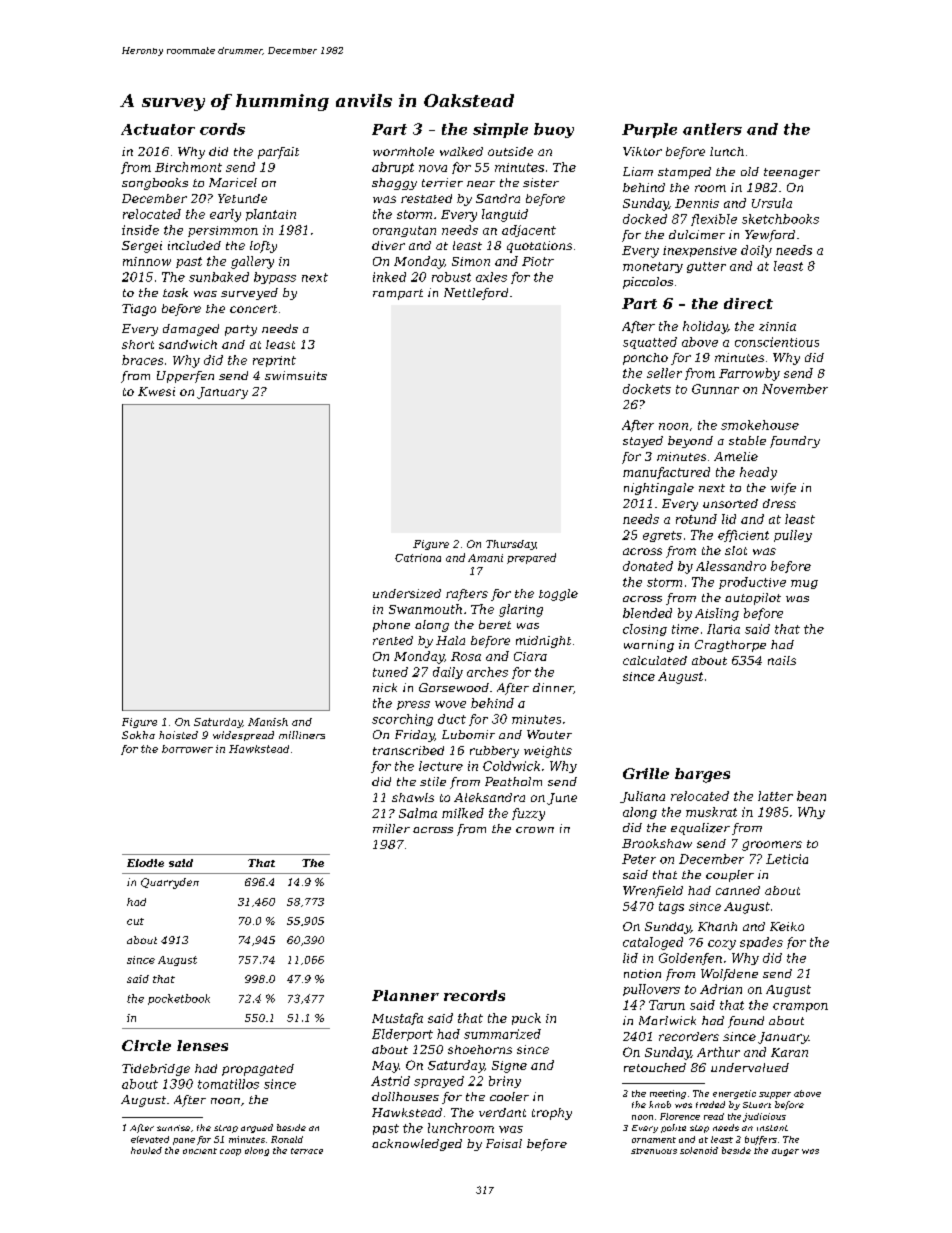 This document has height=1233, width=952. I want to click on antlers, so click(712, 129).
